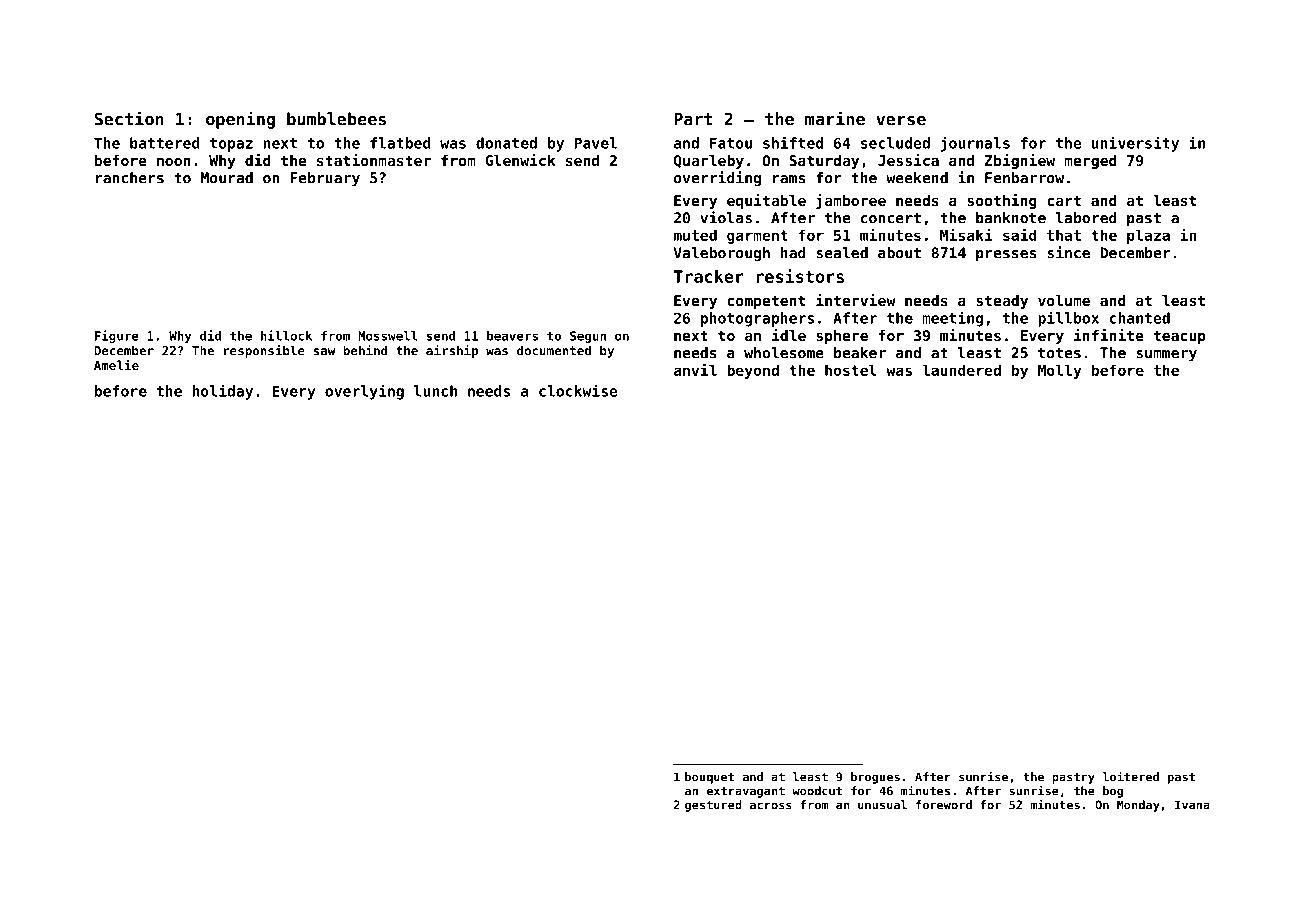  What do you see at coordinates (1059, 371) in the screenshot?
I see `Molly` at bounding box center [1059, 371].
